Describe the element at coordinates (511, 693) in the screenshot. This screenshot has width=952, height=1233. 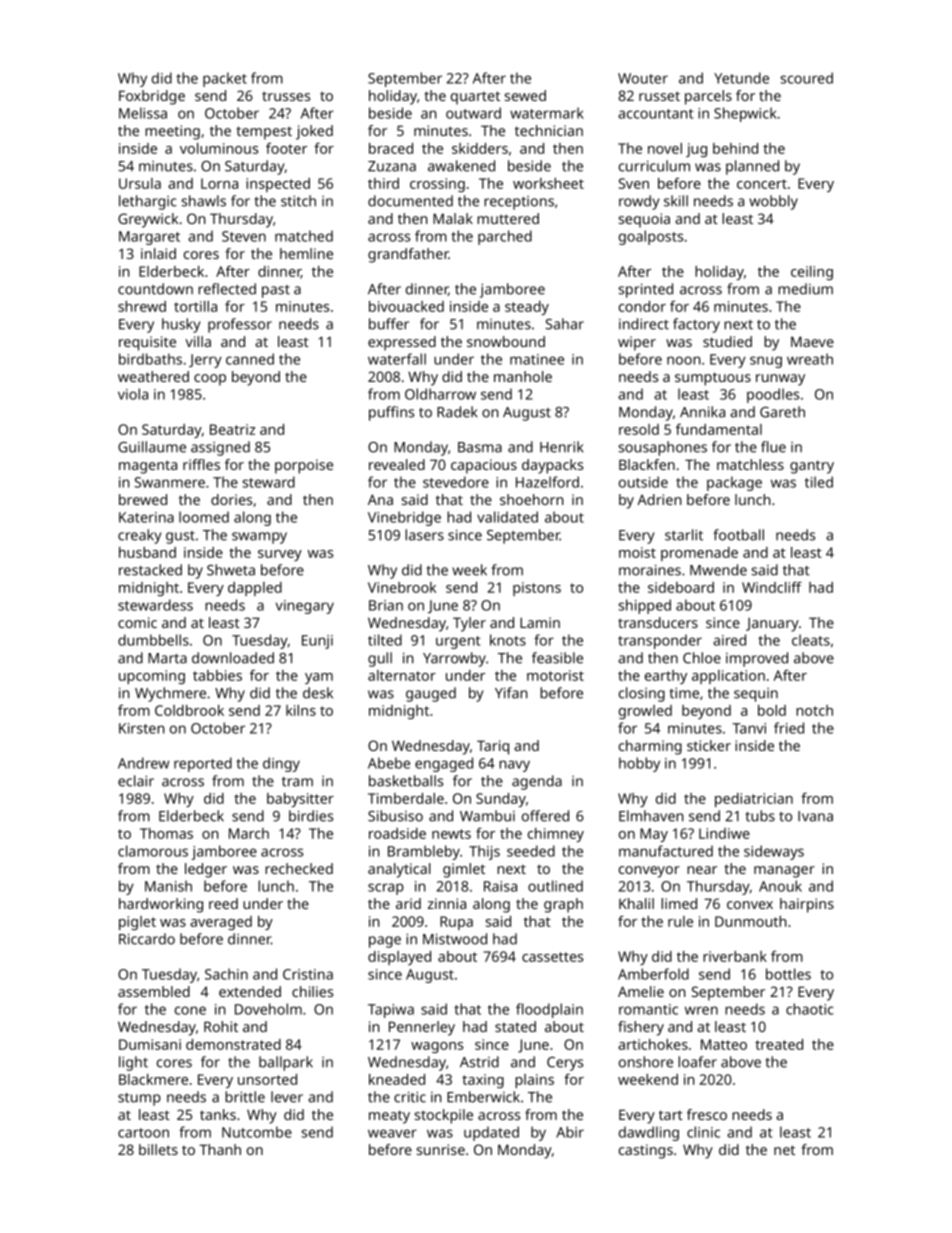
I see `Yifan` at that location.
